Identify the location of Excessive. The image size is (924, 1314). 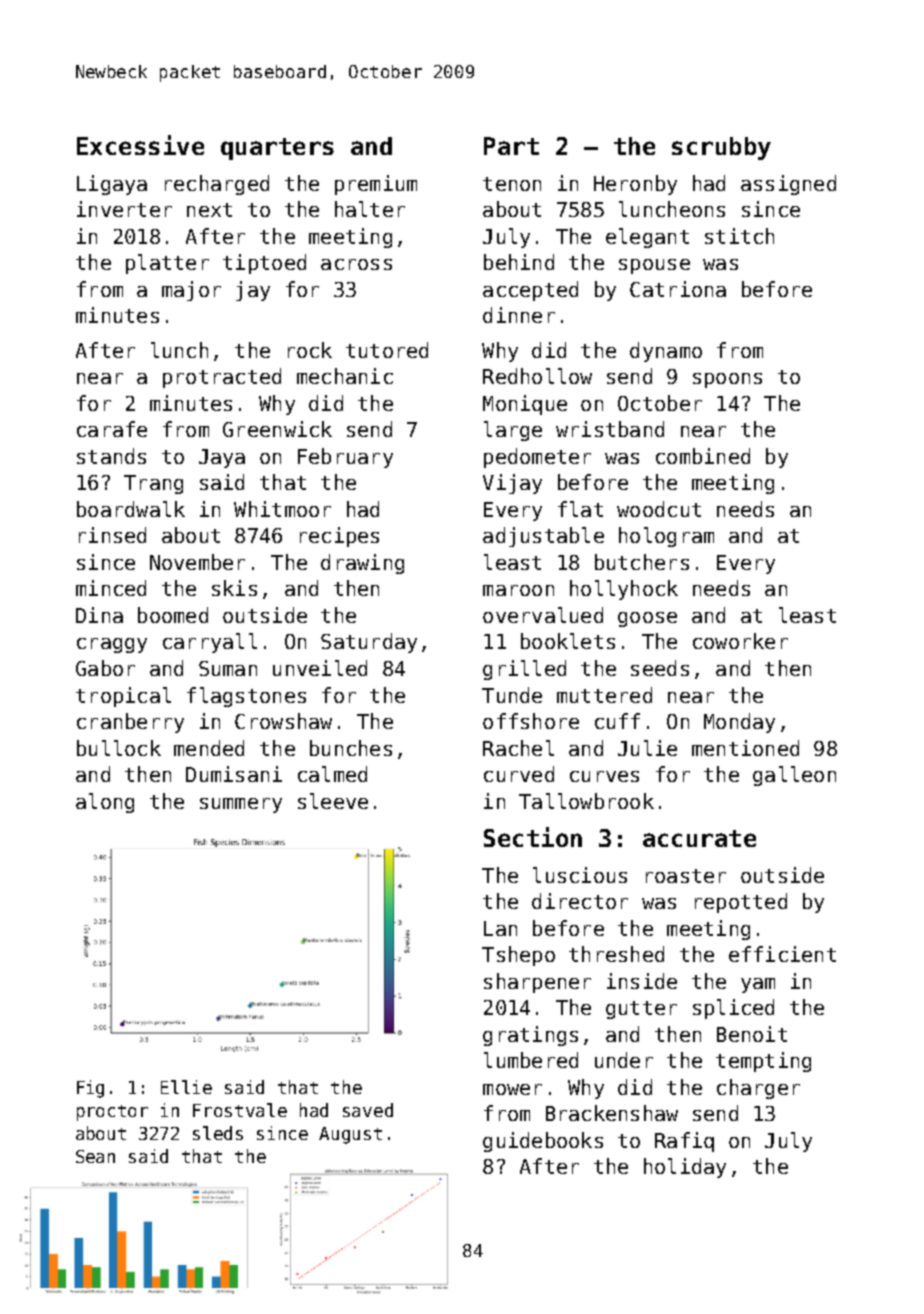
(140, 145).
